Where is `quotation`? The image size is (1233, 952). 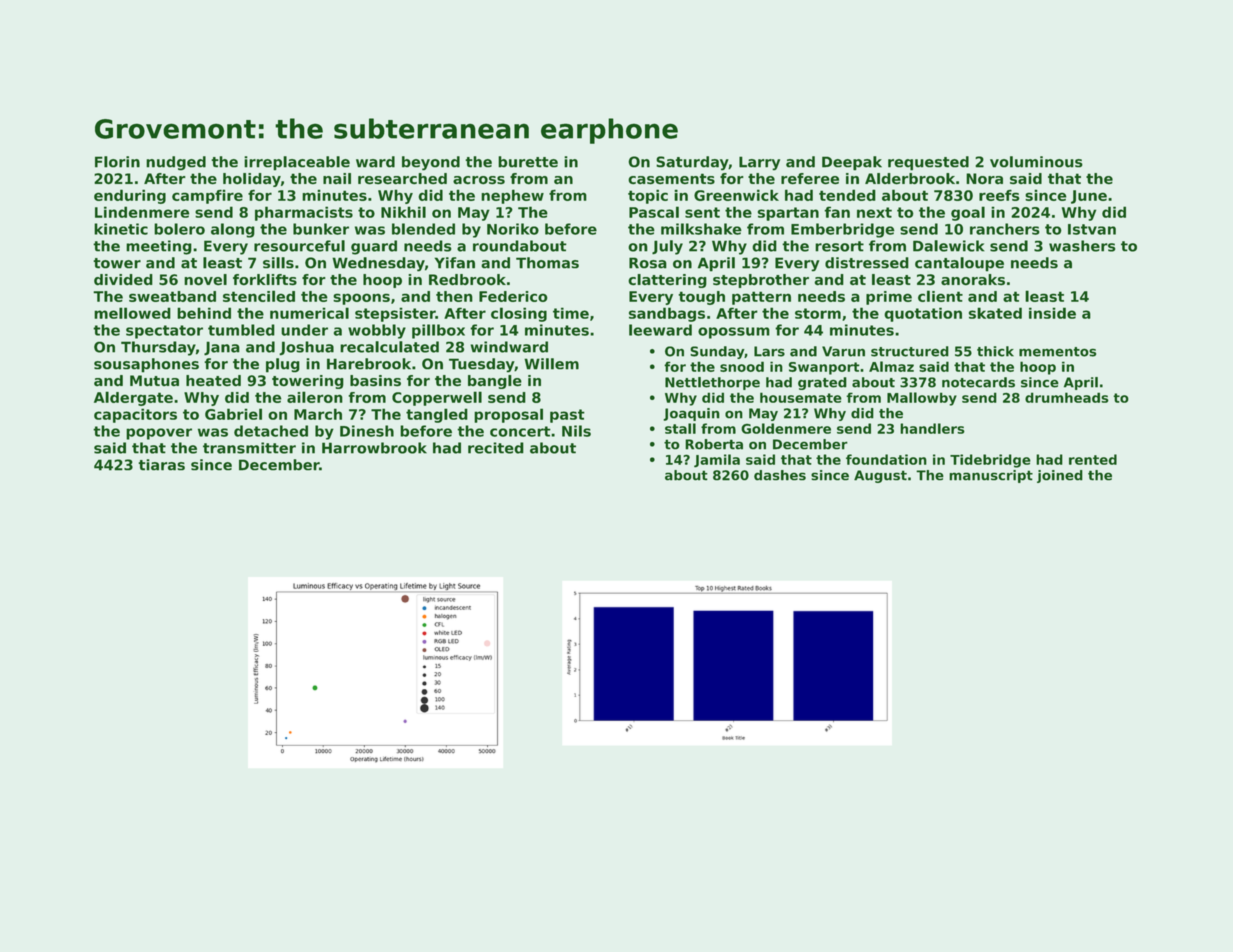
quotation is located at coordinates (923, 314).
